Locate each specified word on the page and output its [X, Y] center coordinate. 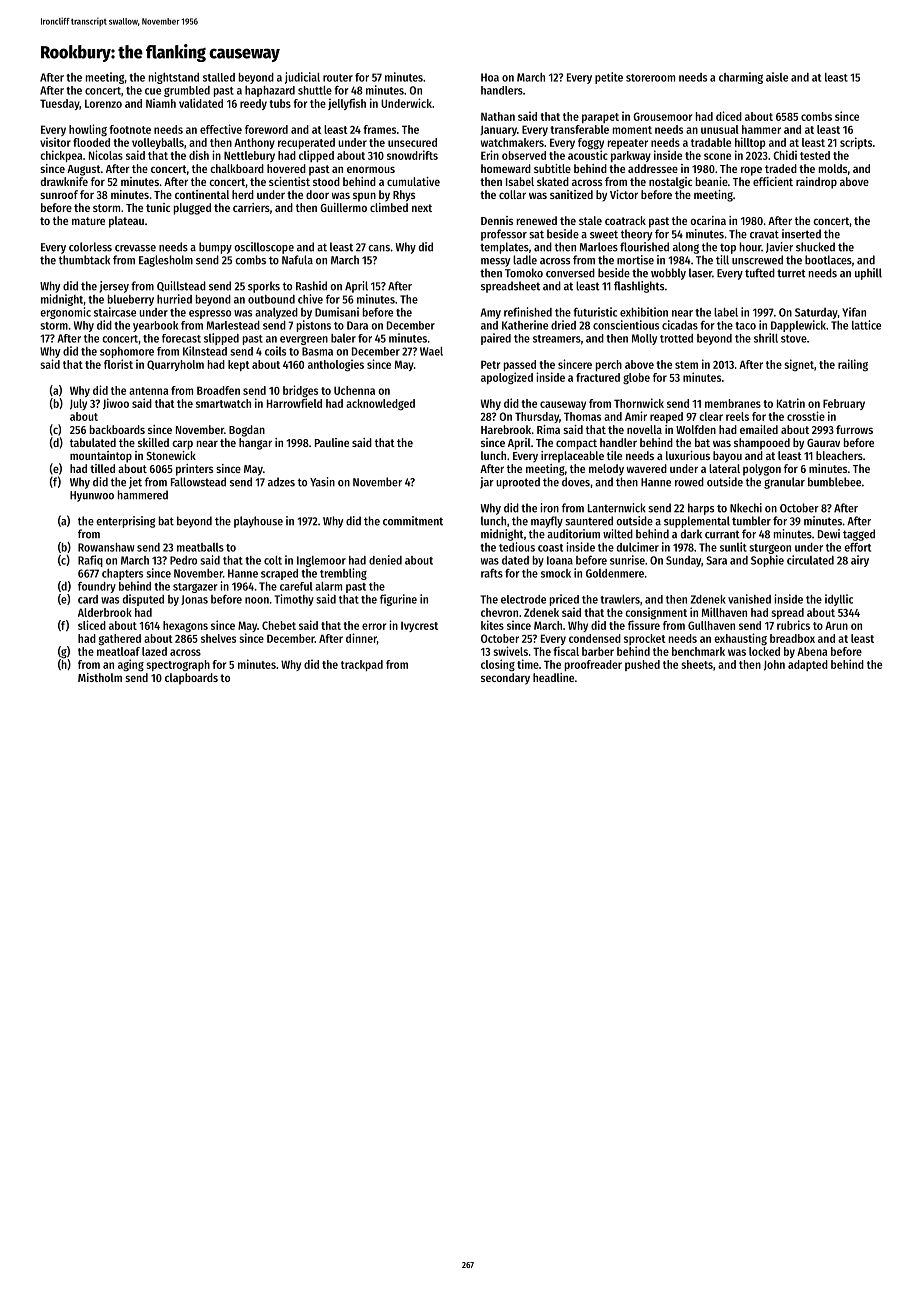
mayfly [547, 522]
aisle [777, 77]
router [338, 78]
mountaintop [101, 457]
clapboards [191, 679]
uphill [868, 274]
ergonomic [65, 313]
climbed [389, 207]
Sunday [683, 561]
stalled [219, 77]
